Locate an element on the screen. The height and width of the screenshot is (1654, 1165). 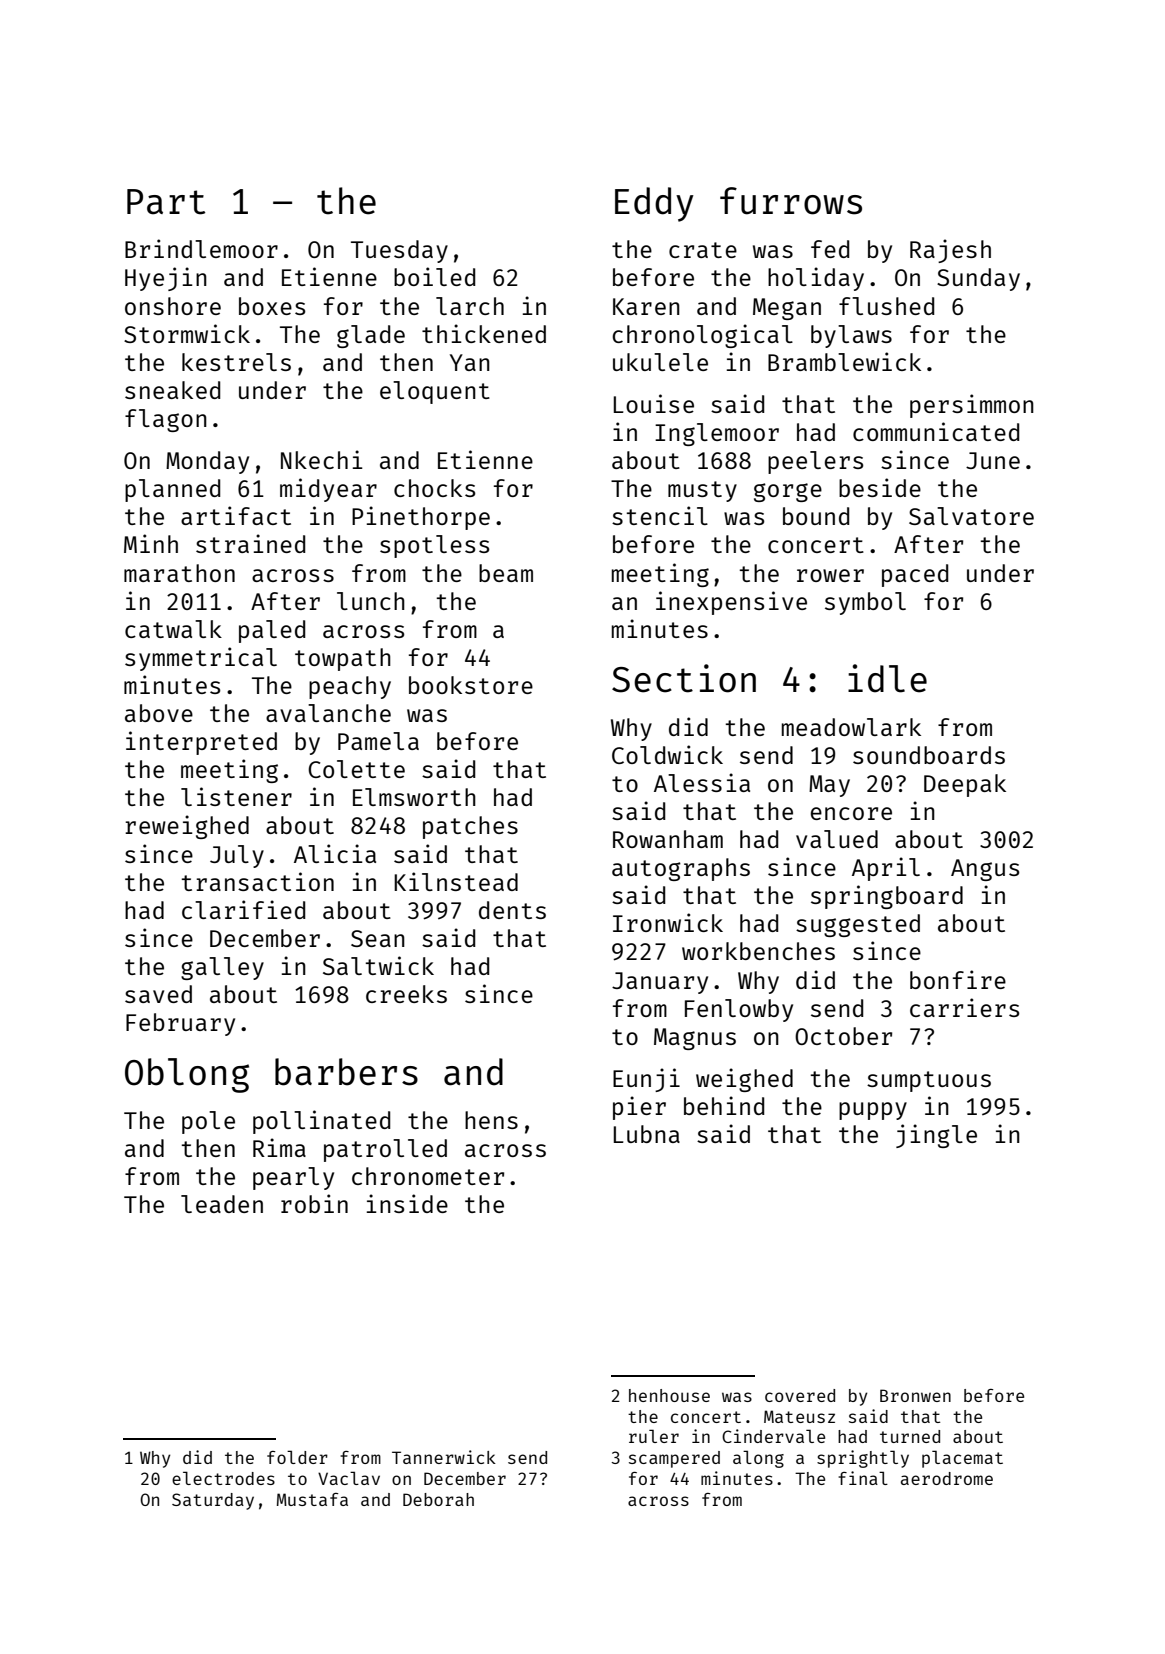
folder is located at coordinates (297, 1457).
